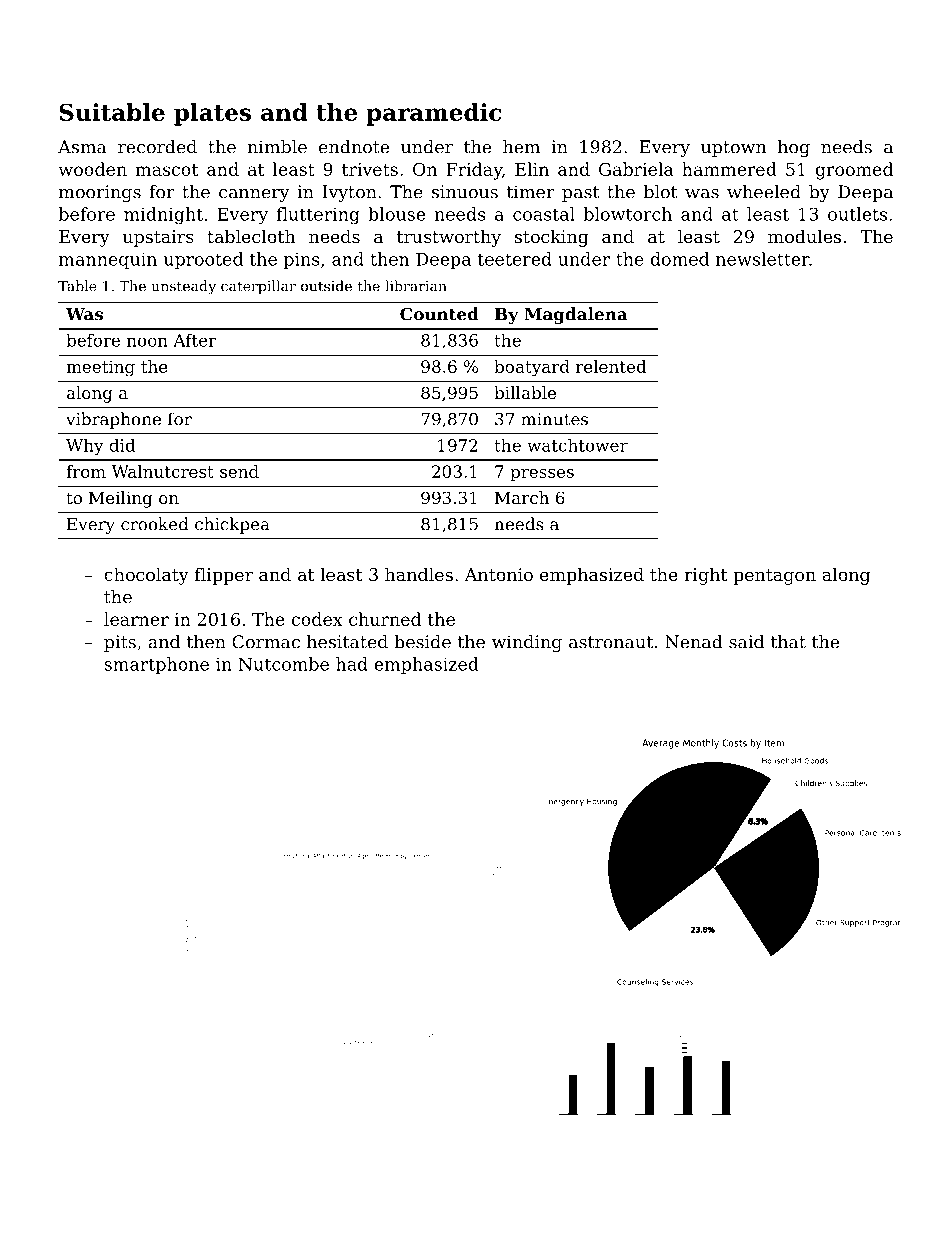 Image resolution: width=952 pixels, height=1233 pixels. Describe the element at coordinates (525, 392) in the screenshot. I see `billable` at that location.
